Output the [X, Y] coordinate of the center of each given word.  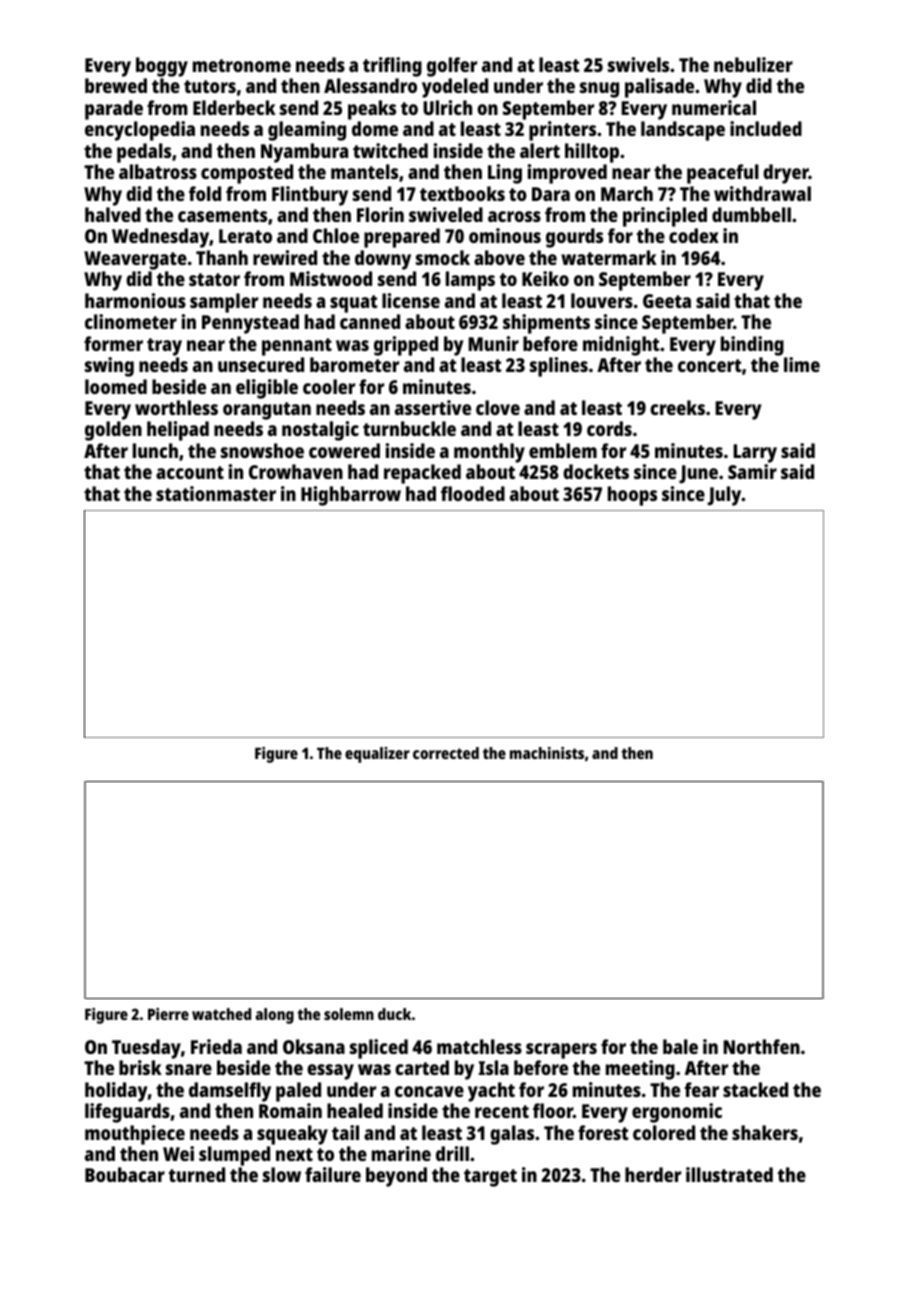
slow [282, 1174]
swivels [638, 64]
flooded [473, 493]
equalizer [377, 755]
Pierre [168, 1014]
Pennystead [250, 324]
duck [394, 1014]
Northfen [761, 1046]
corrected [446, 753]
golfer [452, 67]
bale [680, 1046]
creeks [677, 407]
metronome [242, 65]
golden [113, 431]
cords [609, 428]
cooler [329, 386]
